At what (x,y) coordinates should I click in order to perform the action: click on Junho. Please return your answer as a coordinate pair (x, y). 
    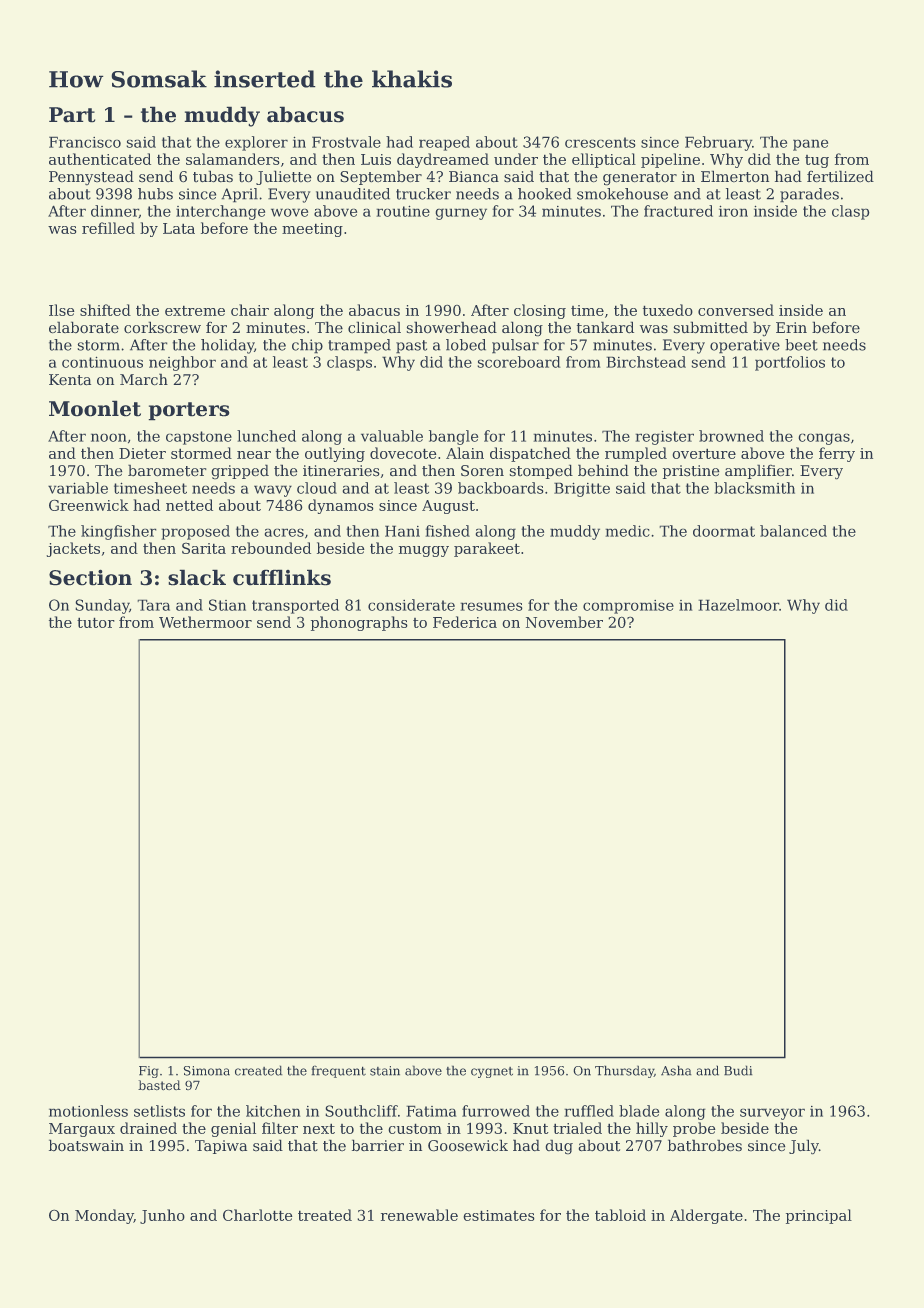
    Looking at the image, I should click on (162, 1216).
